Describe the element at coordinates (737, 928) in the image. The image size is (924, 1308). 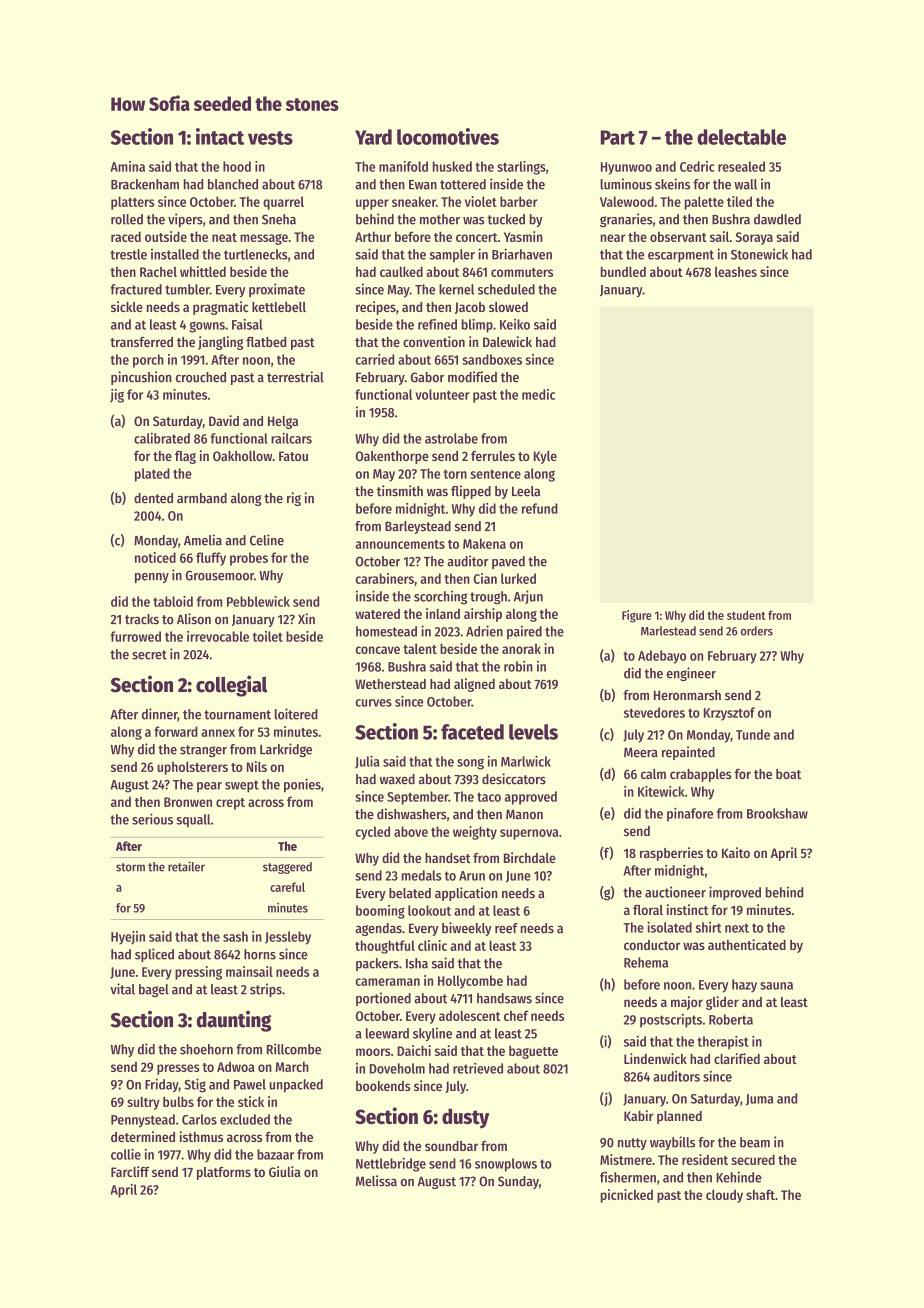
I see `next` at that location.
